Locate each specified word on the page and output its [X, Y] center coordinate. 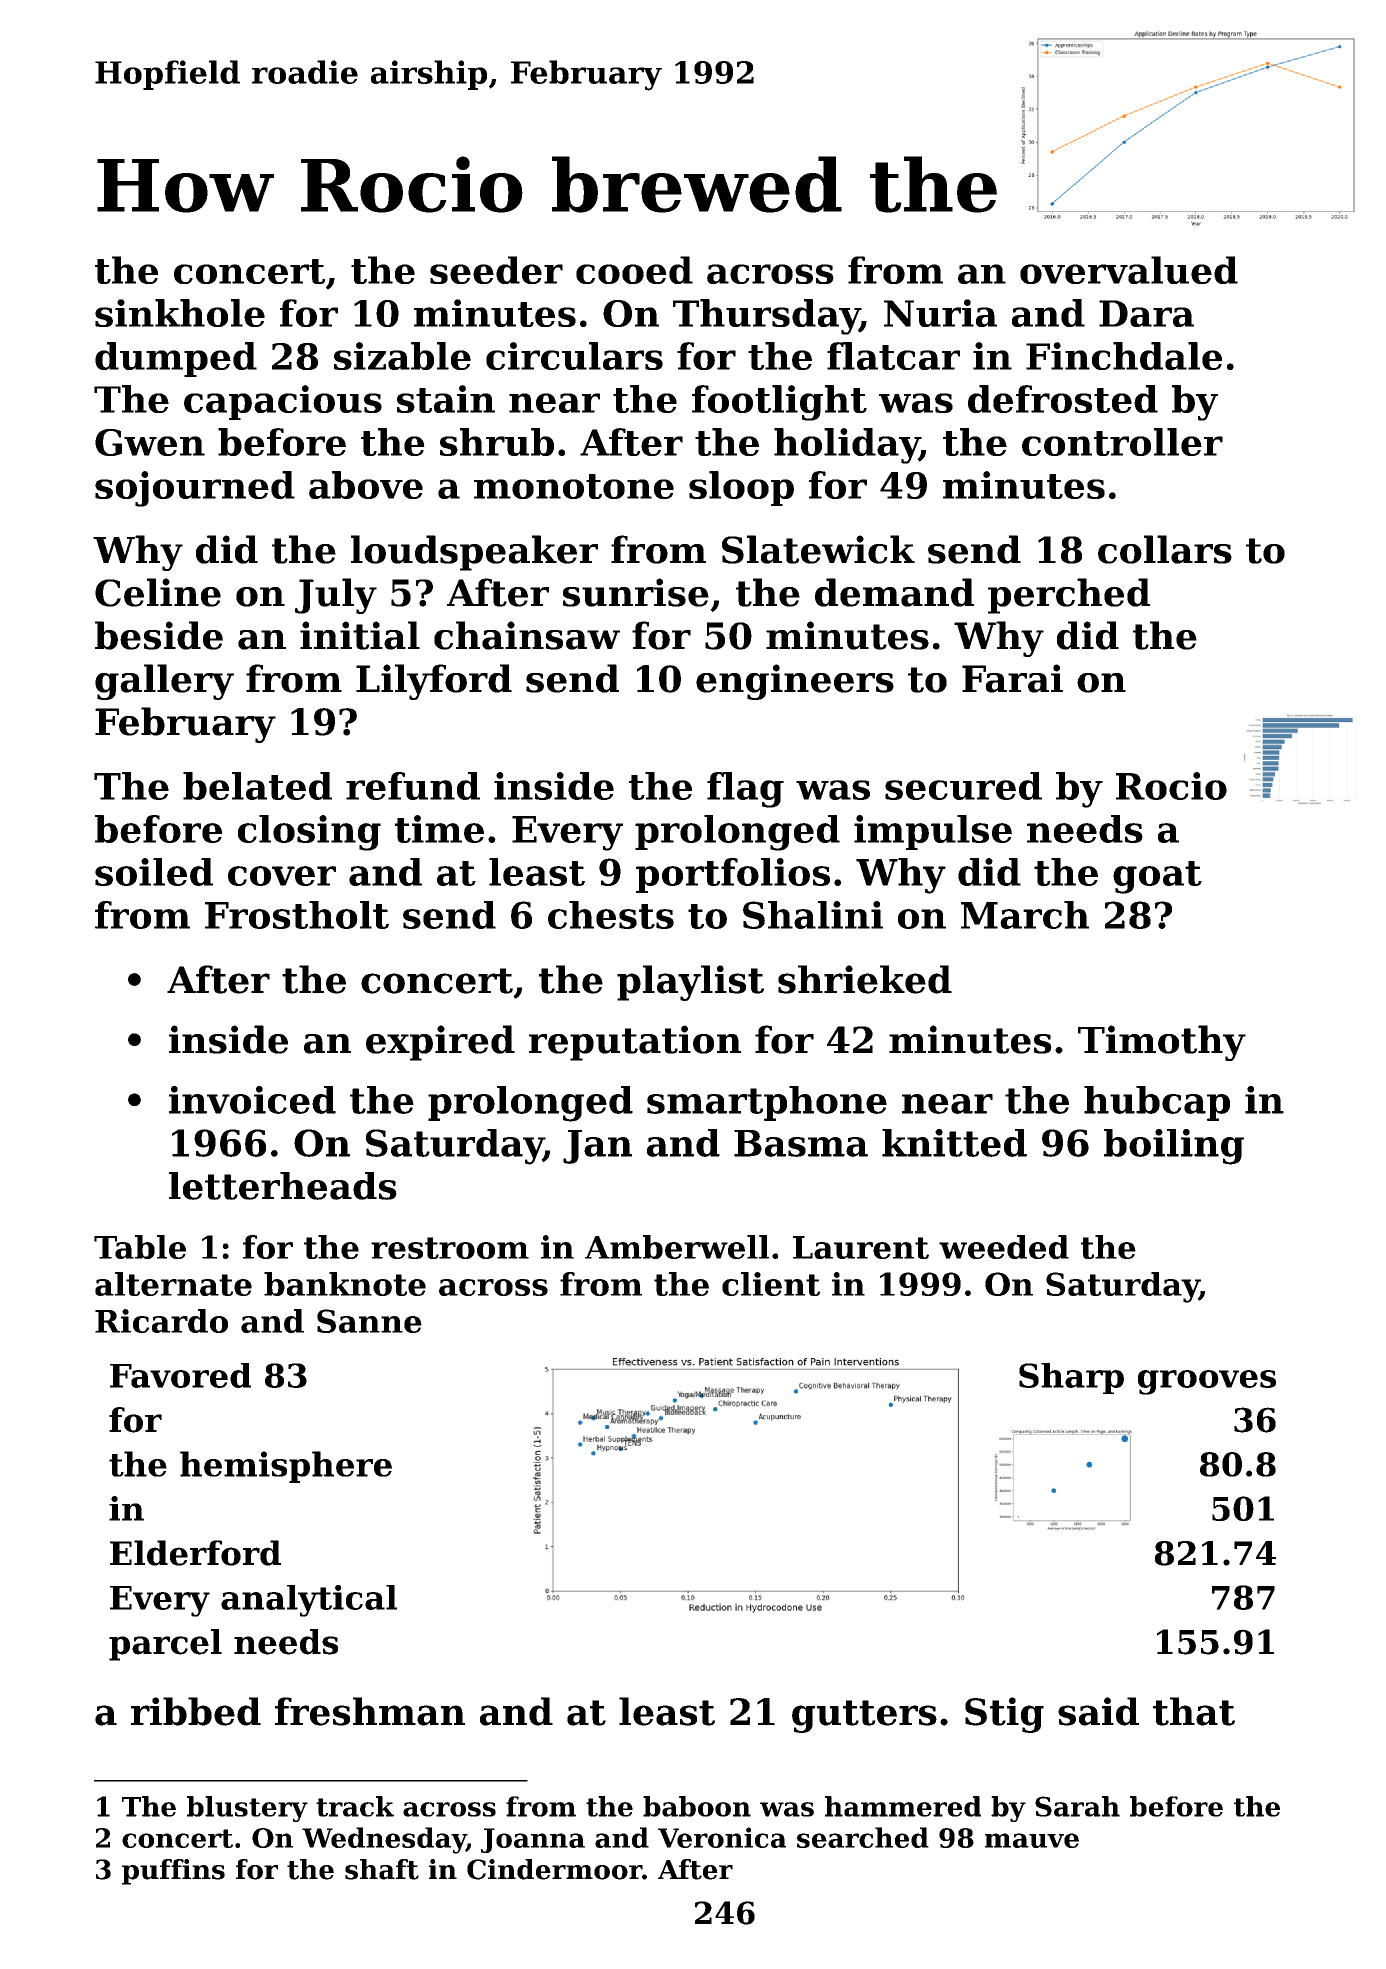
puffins [173, 1872]
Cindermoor [554, 1869]
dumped [176, 359]
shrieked [865, 979]
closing [309, 833]
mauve [1032, 1840]
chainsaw [527, 635]
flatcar [893, 356]
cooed [634, 270]
